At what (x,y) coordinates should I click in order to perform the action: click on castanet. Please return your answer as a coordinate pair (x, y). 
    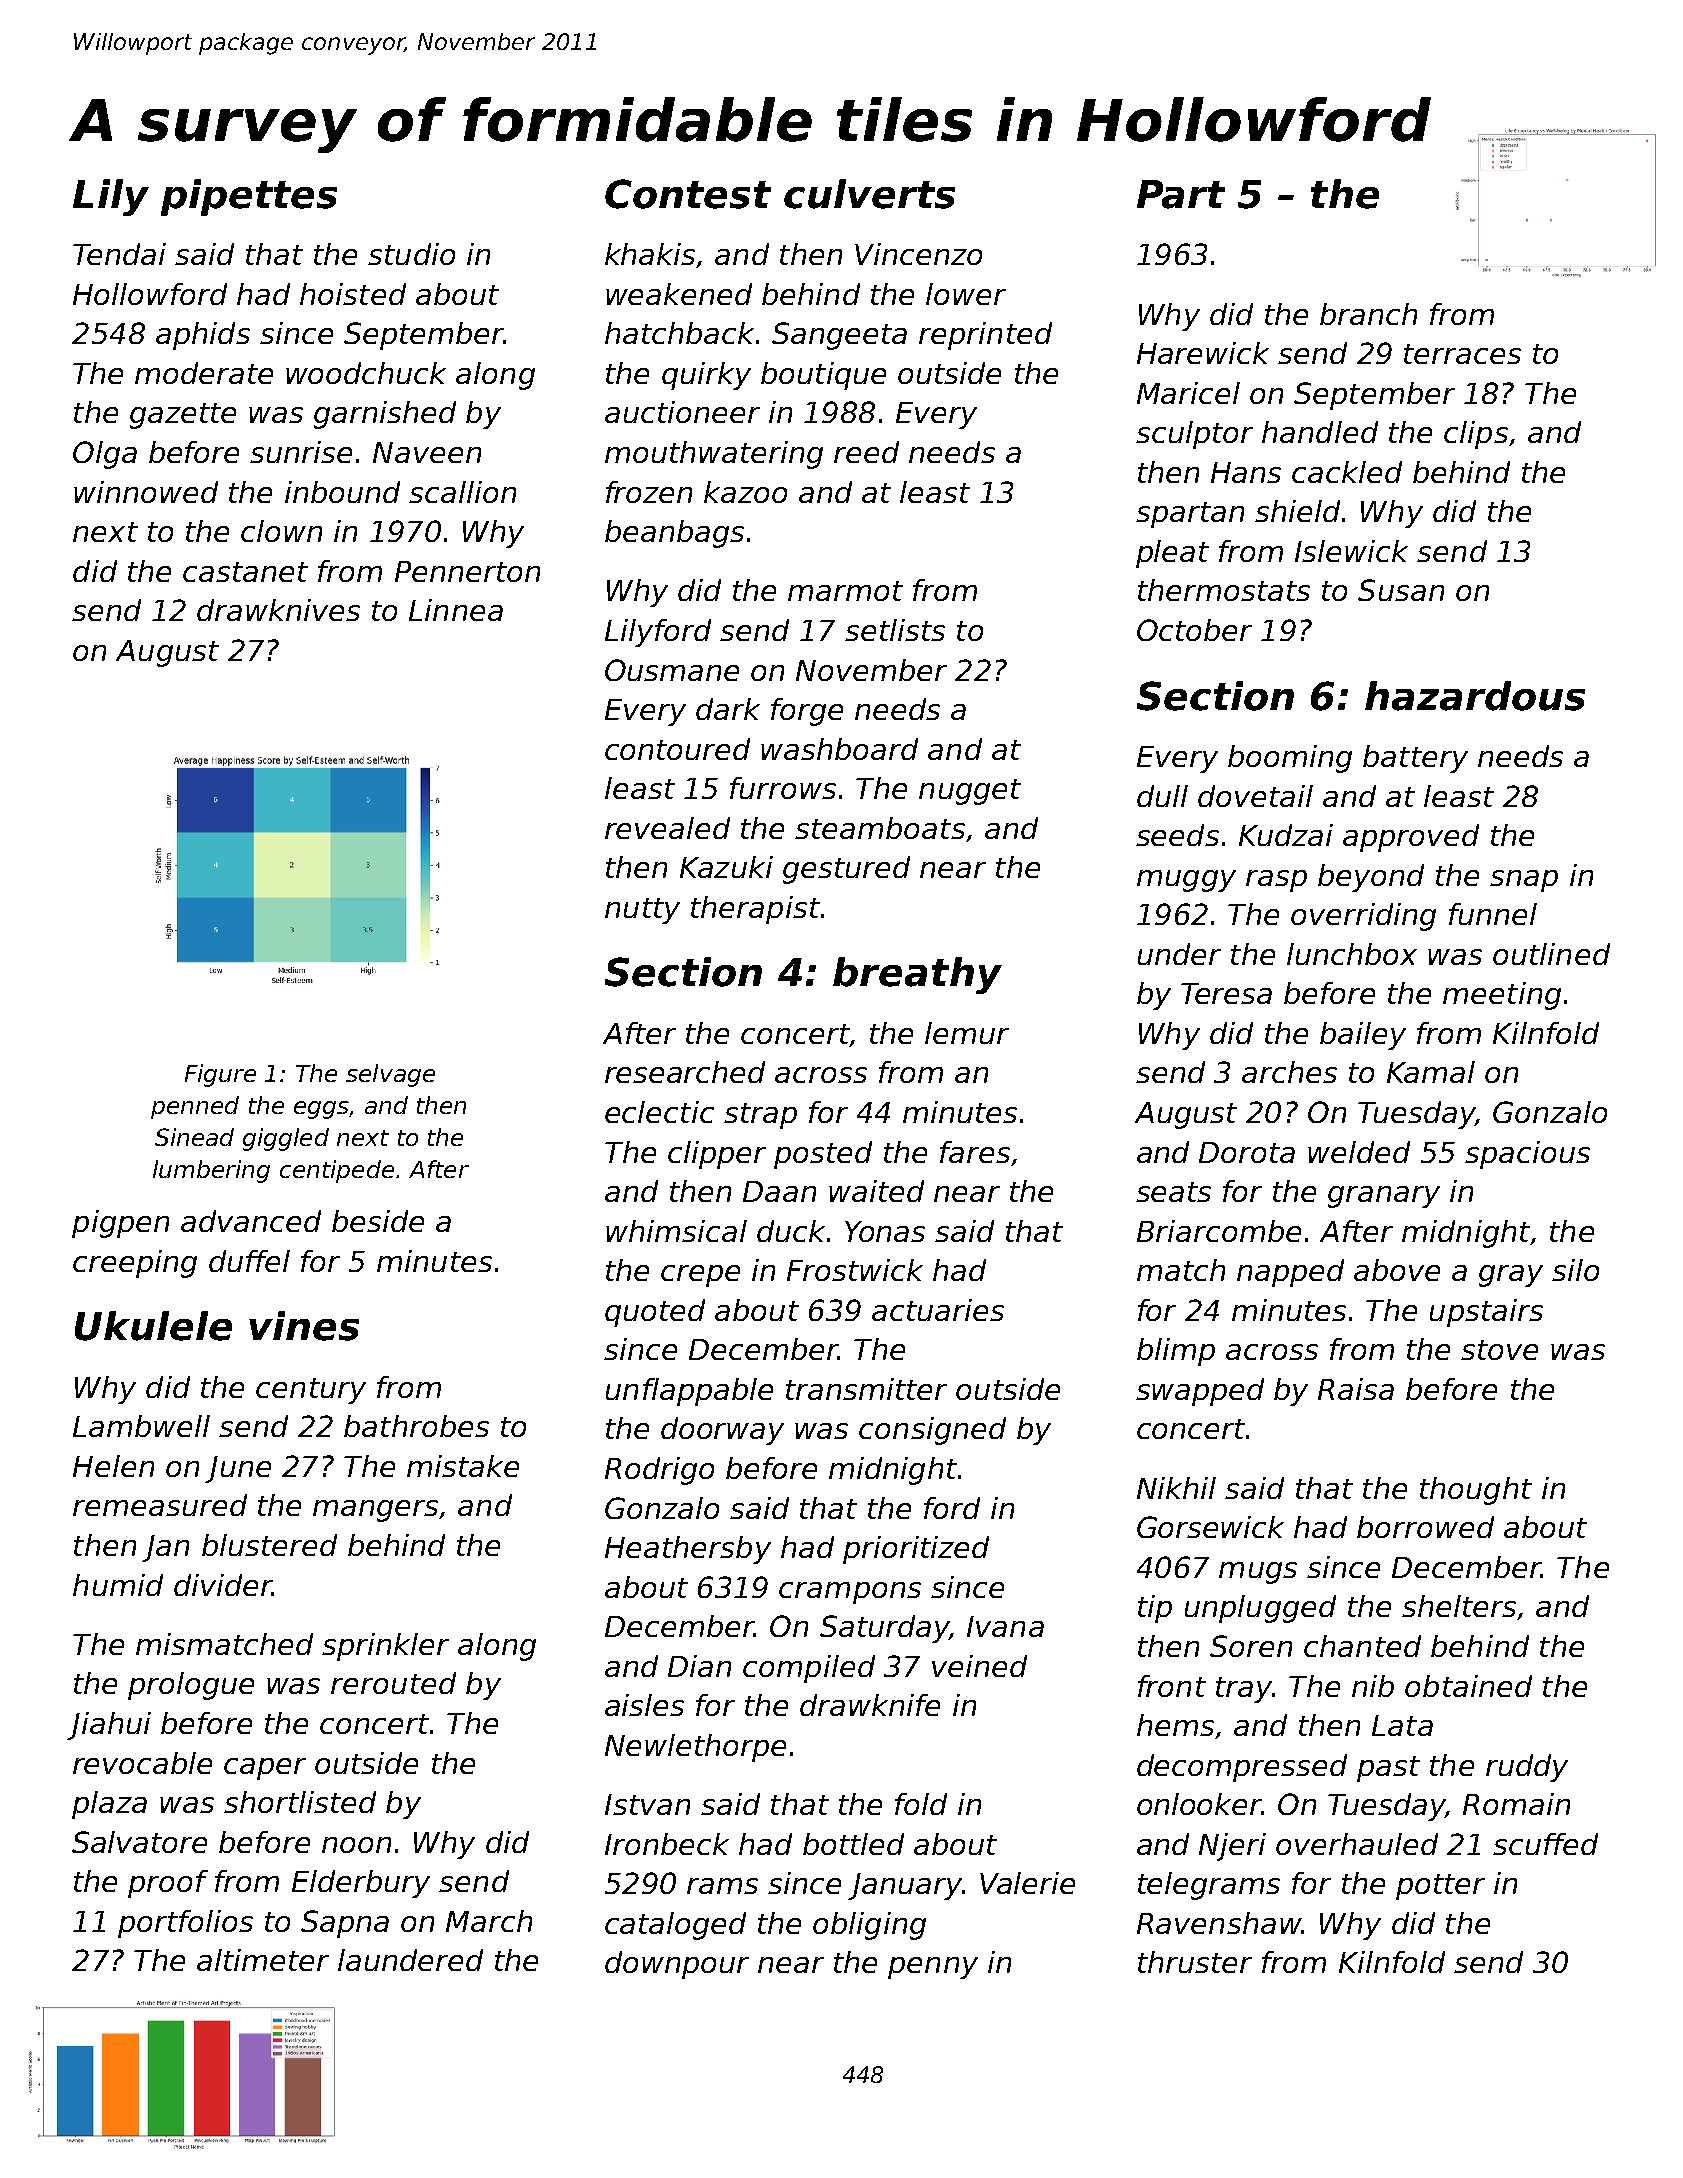
    Looking at the image, I should click on (245, 572).
